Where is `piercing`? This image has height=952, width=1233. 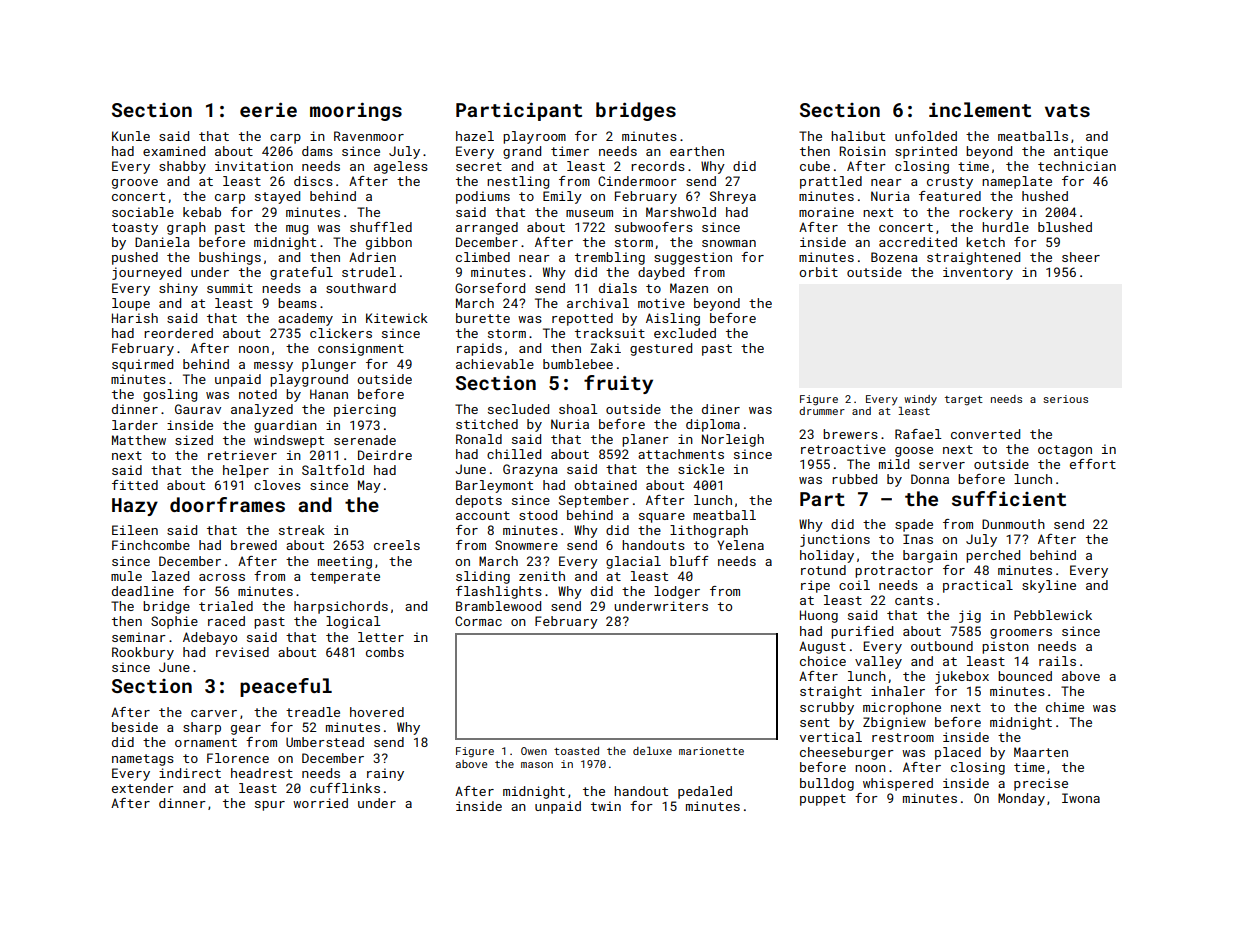 piercing is located at coordinates (365, 410).
